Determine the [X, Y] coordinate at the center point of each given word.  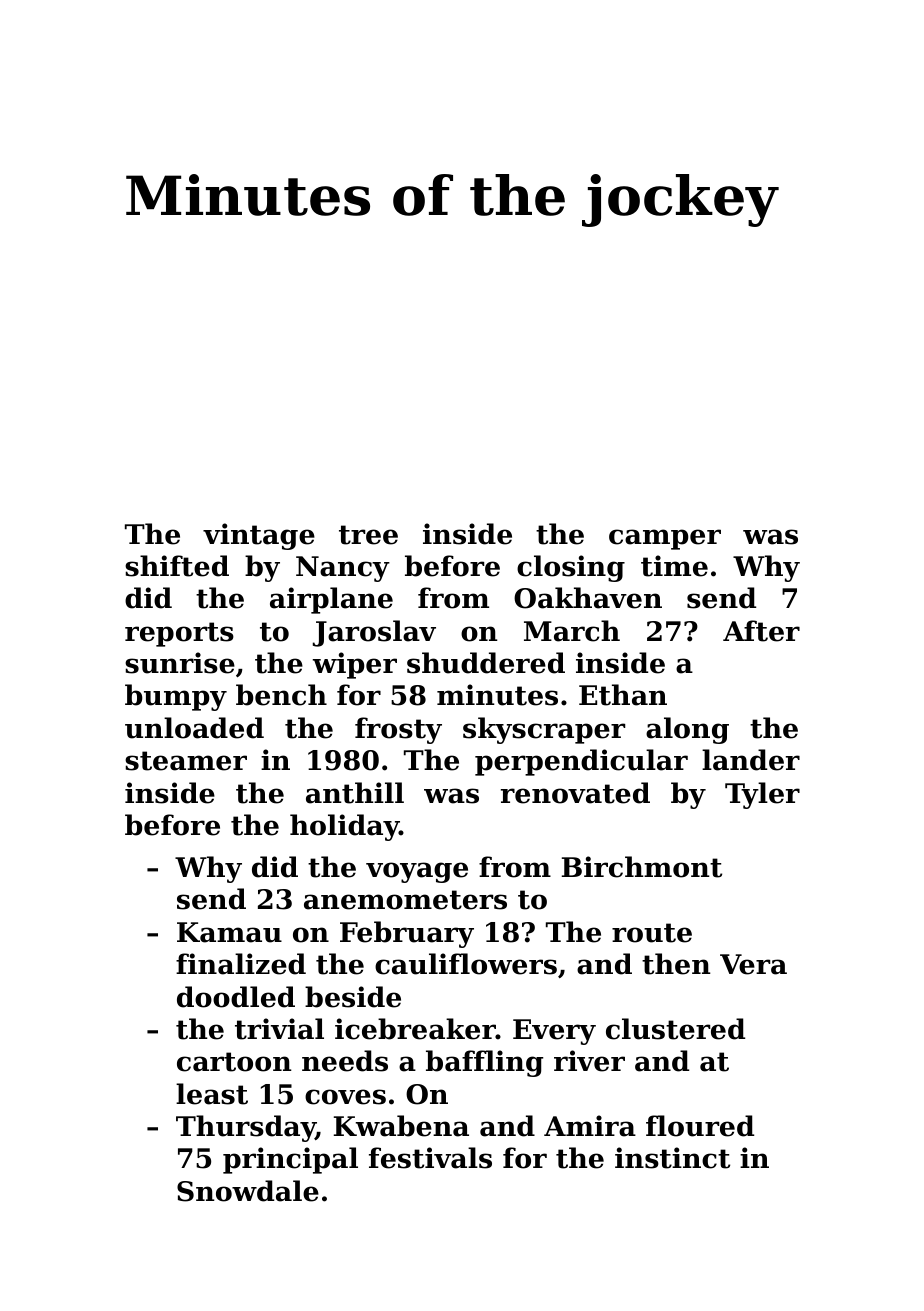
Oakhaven [588, 598]
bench [281, 695]
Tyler [762, 795]
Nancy [343, 569]
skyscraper [544, 730]
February [407, 934]
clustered [675, 1029]
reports [179, 634]
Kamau [229, 932]
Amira [590, 1126]
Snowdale [248, 1191]
